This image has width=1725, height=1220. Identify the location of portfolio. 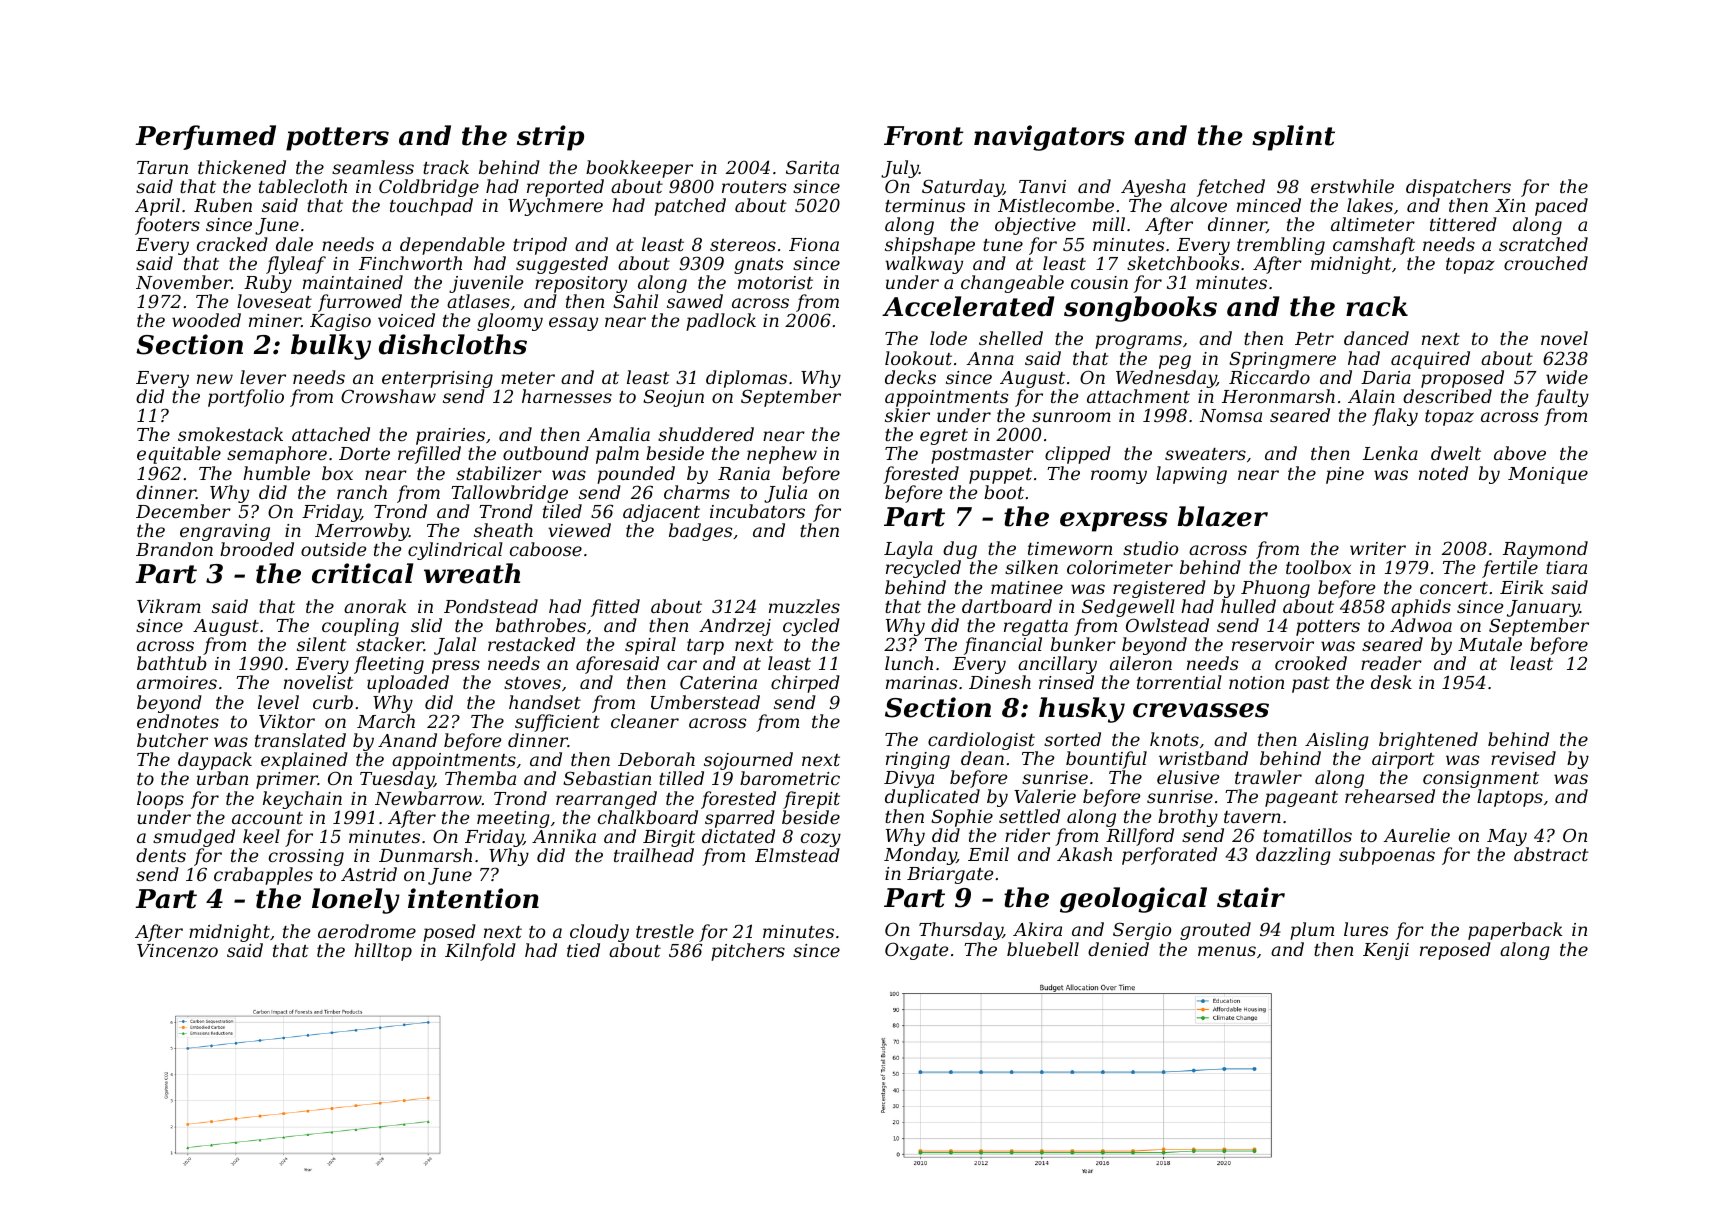
(246, 398).
